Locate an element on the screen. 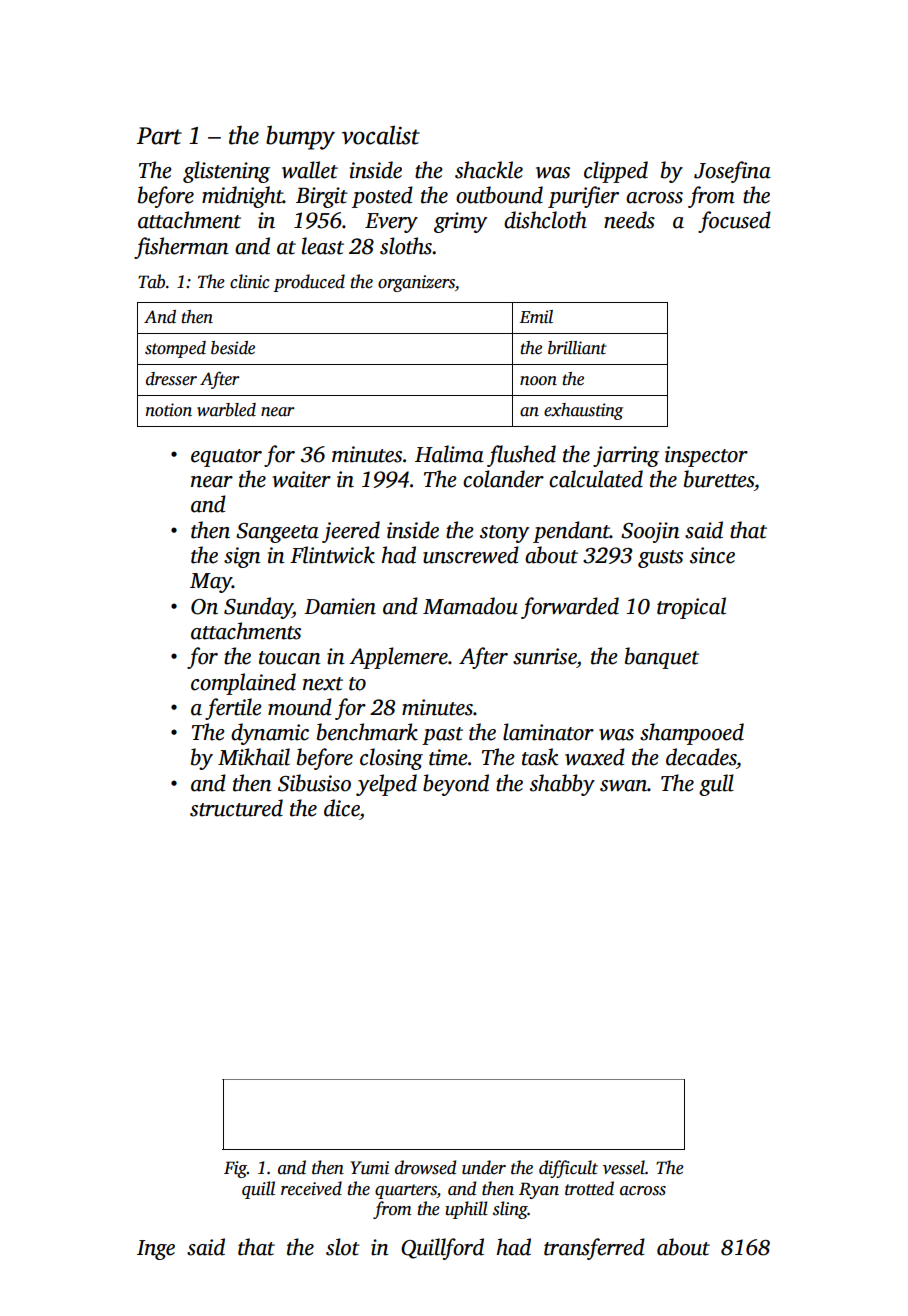  shackle is located at coordinates (489, 170).
